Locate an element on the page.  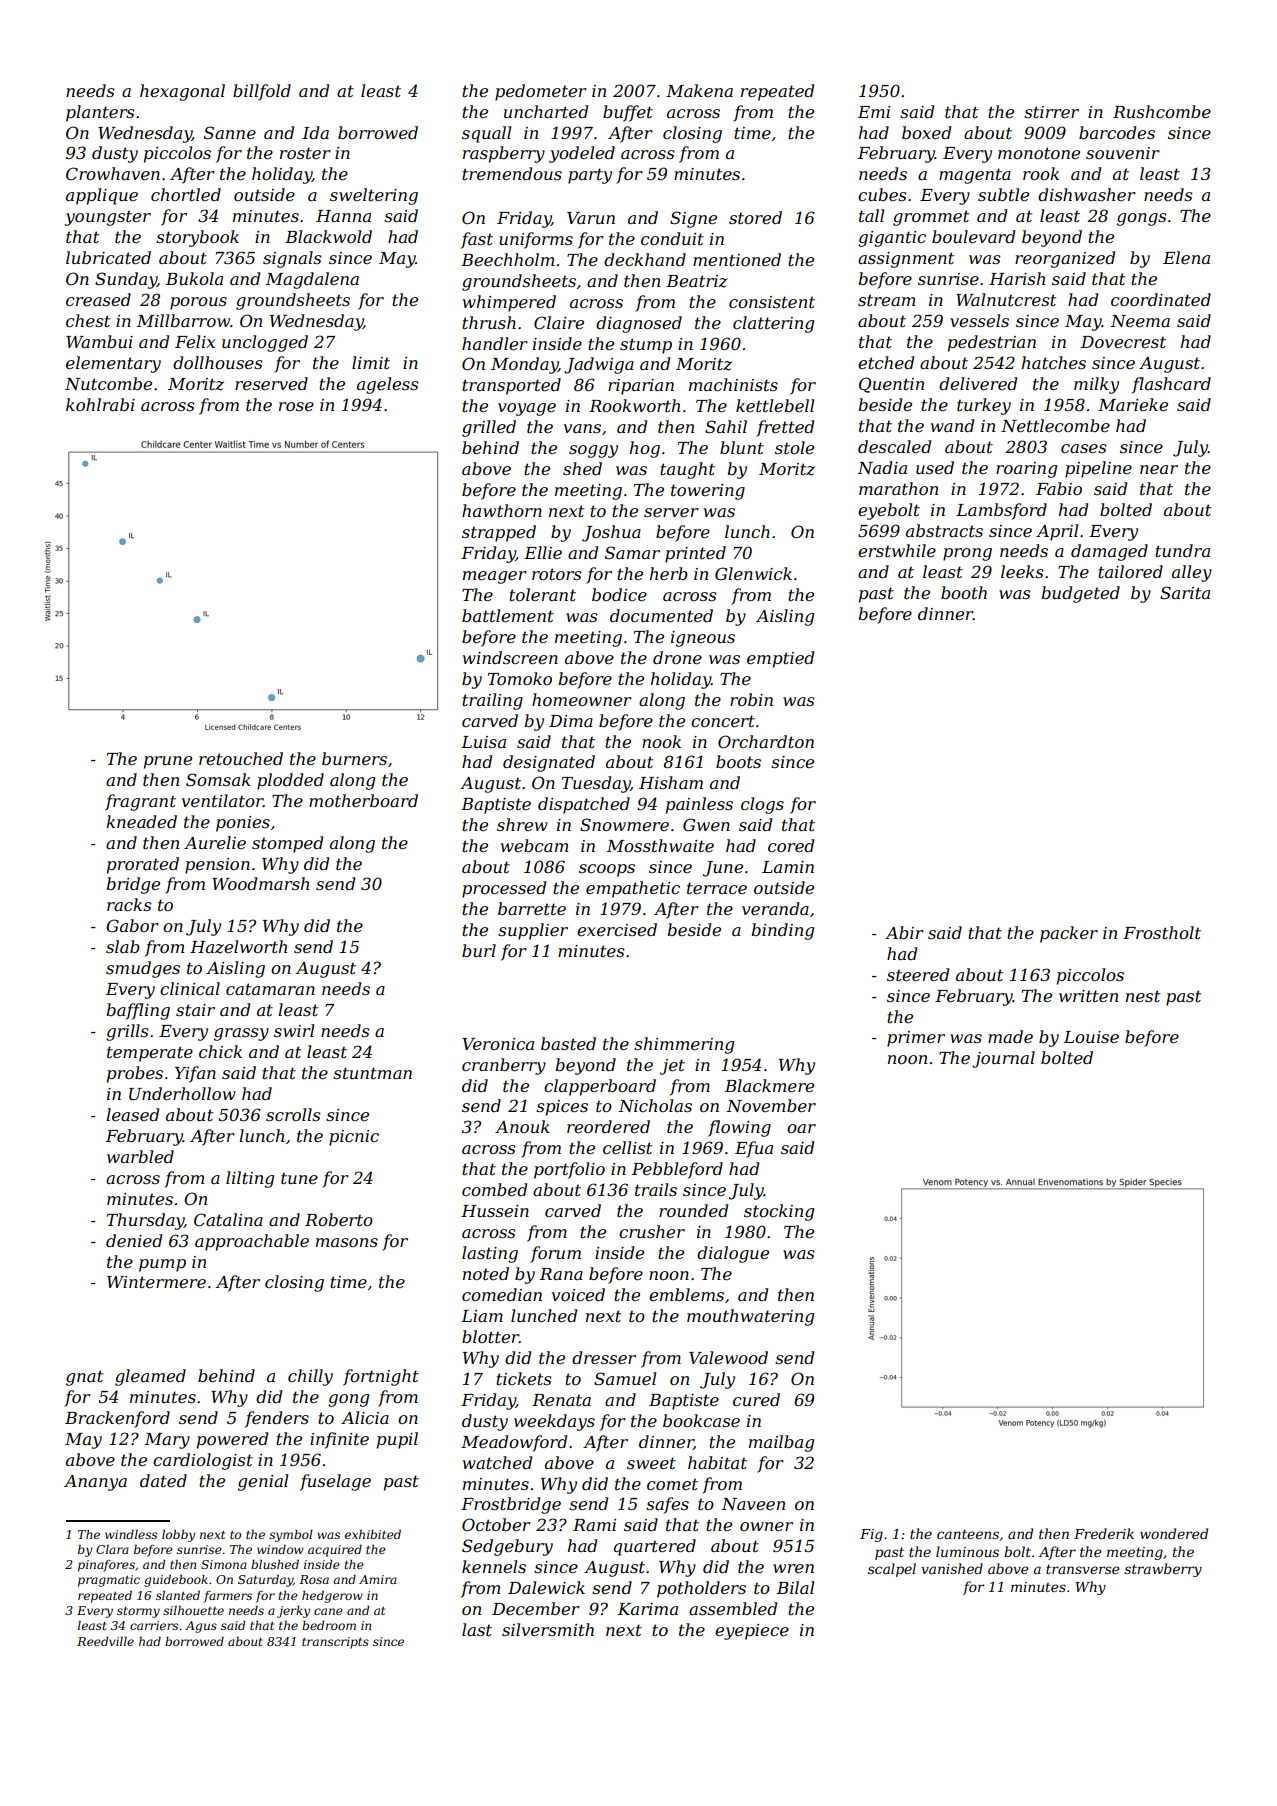
rotors is located at coordinates (557, 574).
